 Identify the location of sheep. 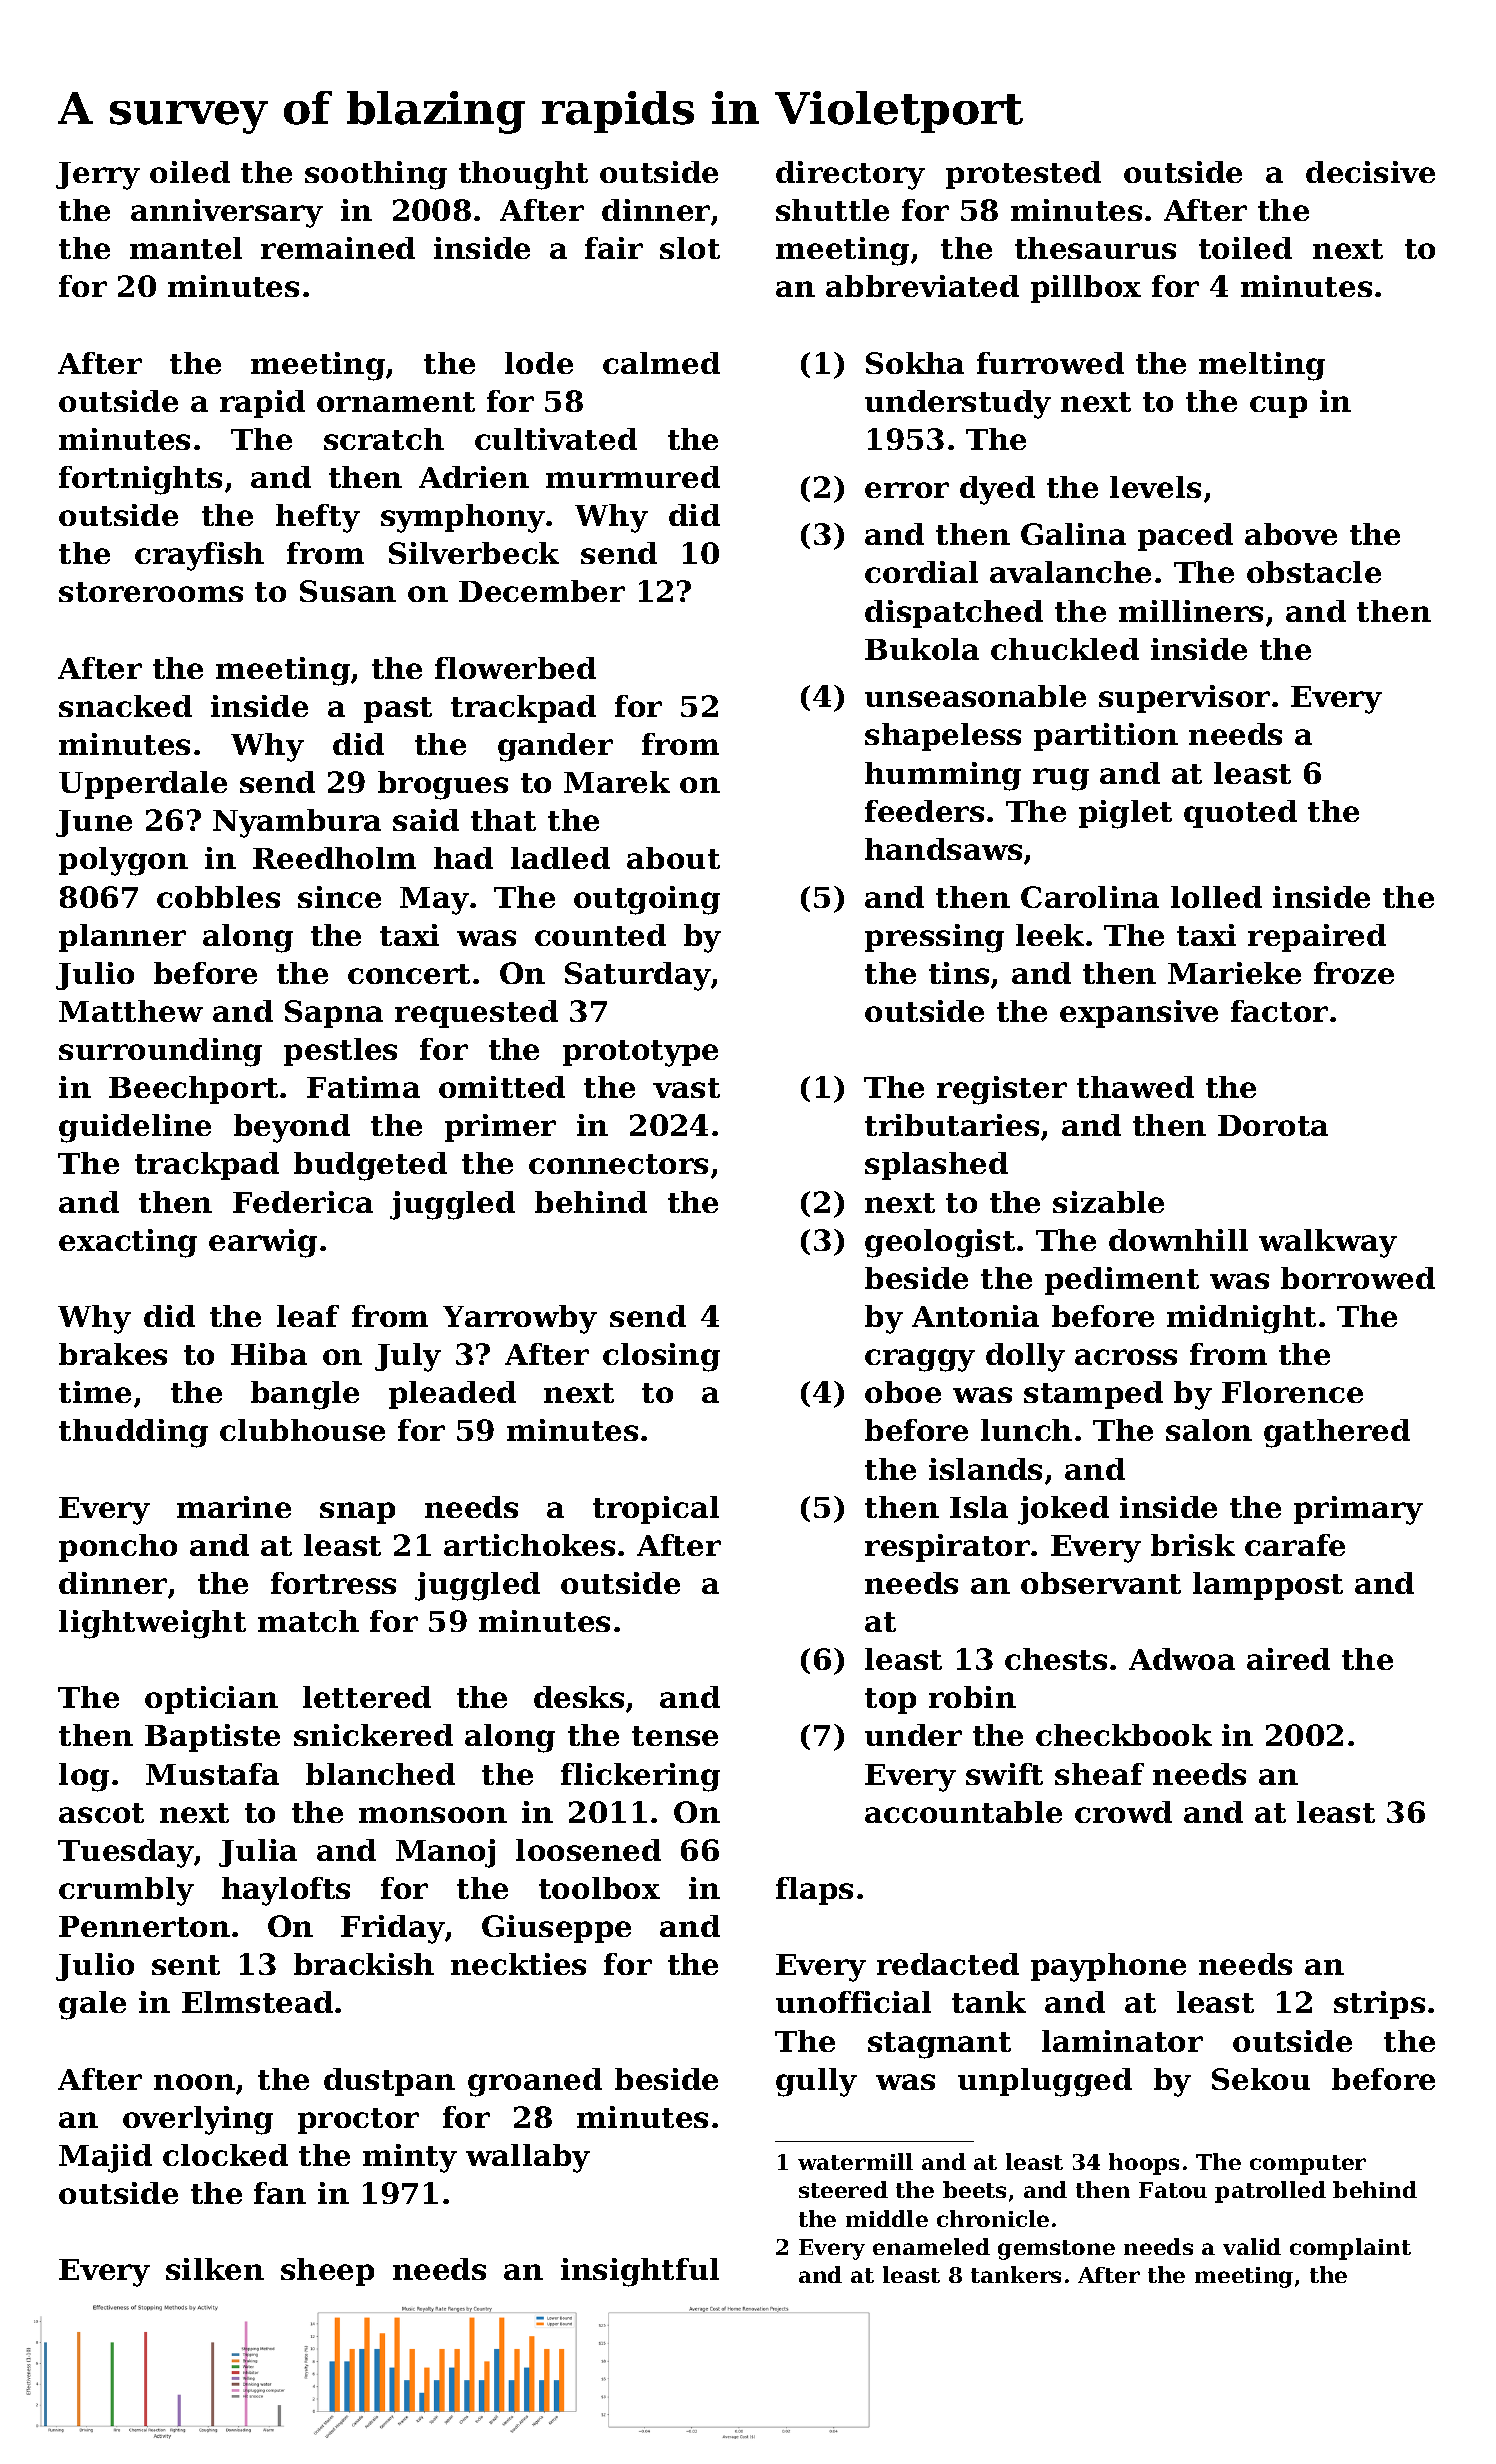
(327, 2272).
